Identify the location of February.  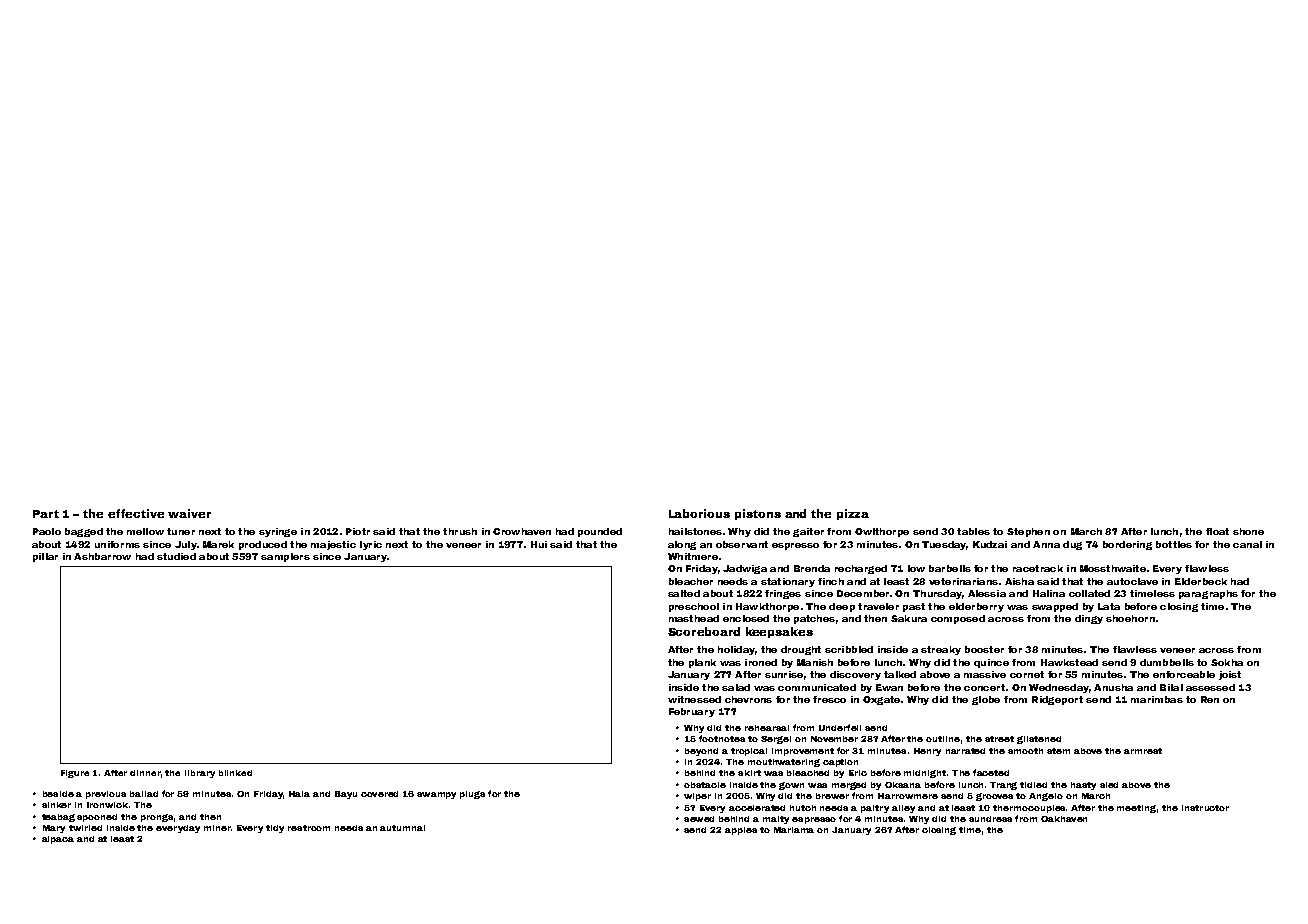
(692, 712).
